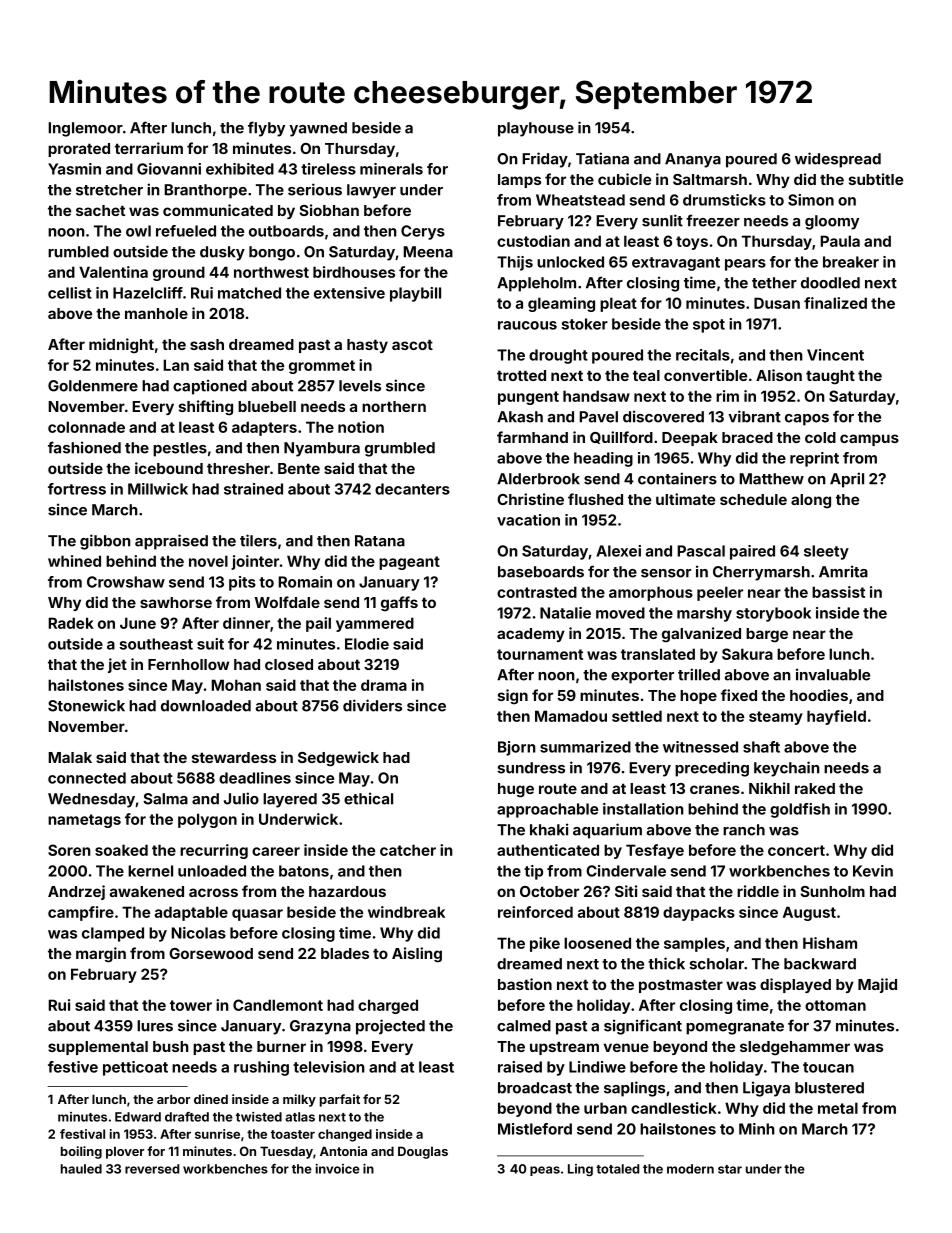  What do you see at coordinates (113, 272) in the screenshot?
I see `Valentina` at bounding box center [113, 272].
